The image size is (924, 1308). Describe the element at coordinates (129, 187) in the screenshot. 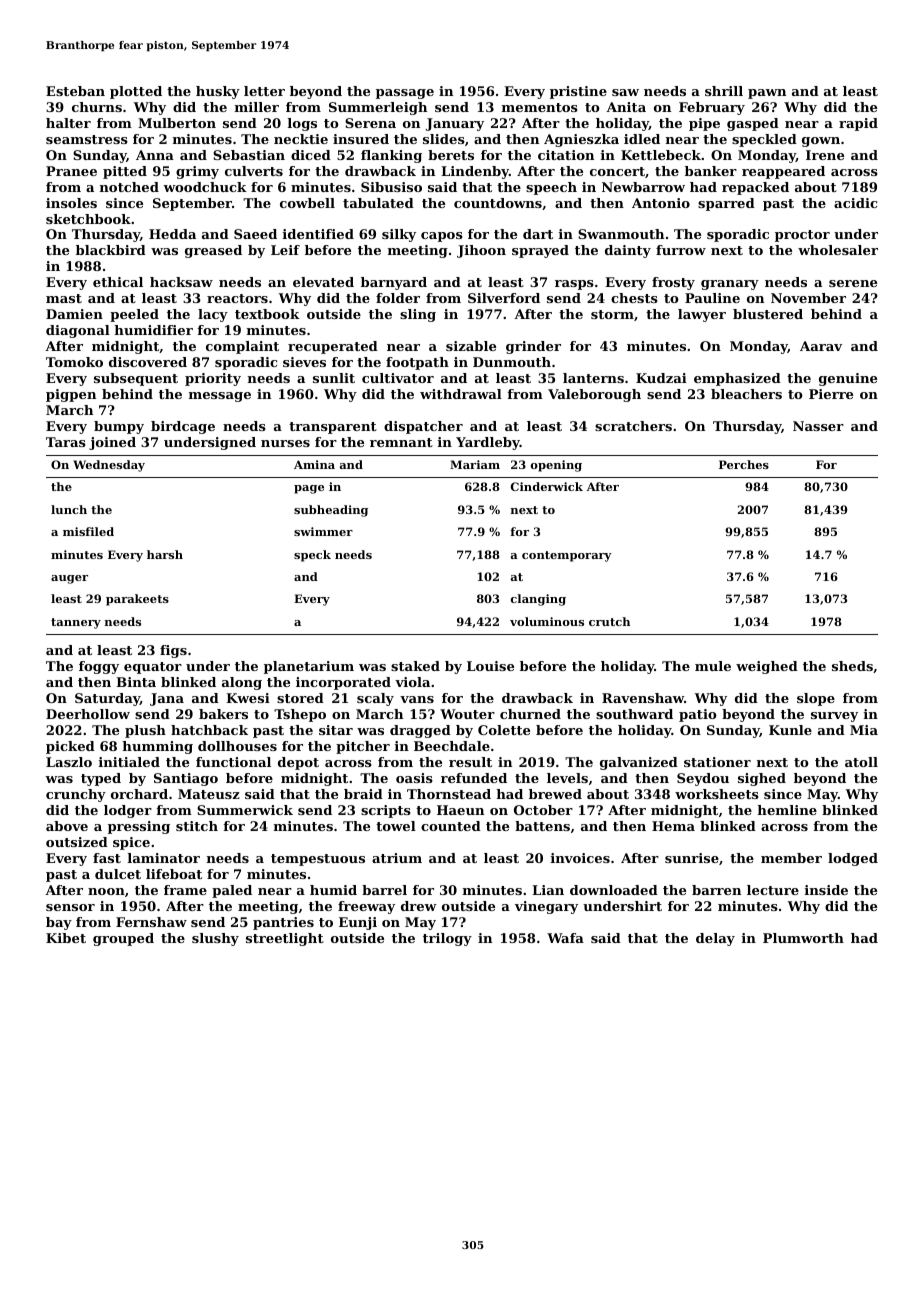

I see `notched` at that location.
